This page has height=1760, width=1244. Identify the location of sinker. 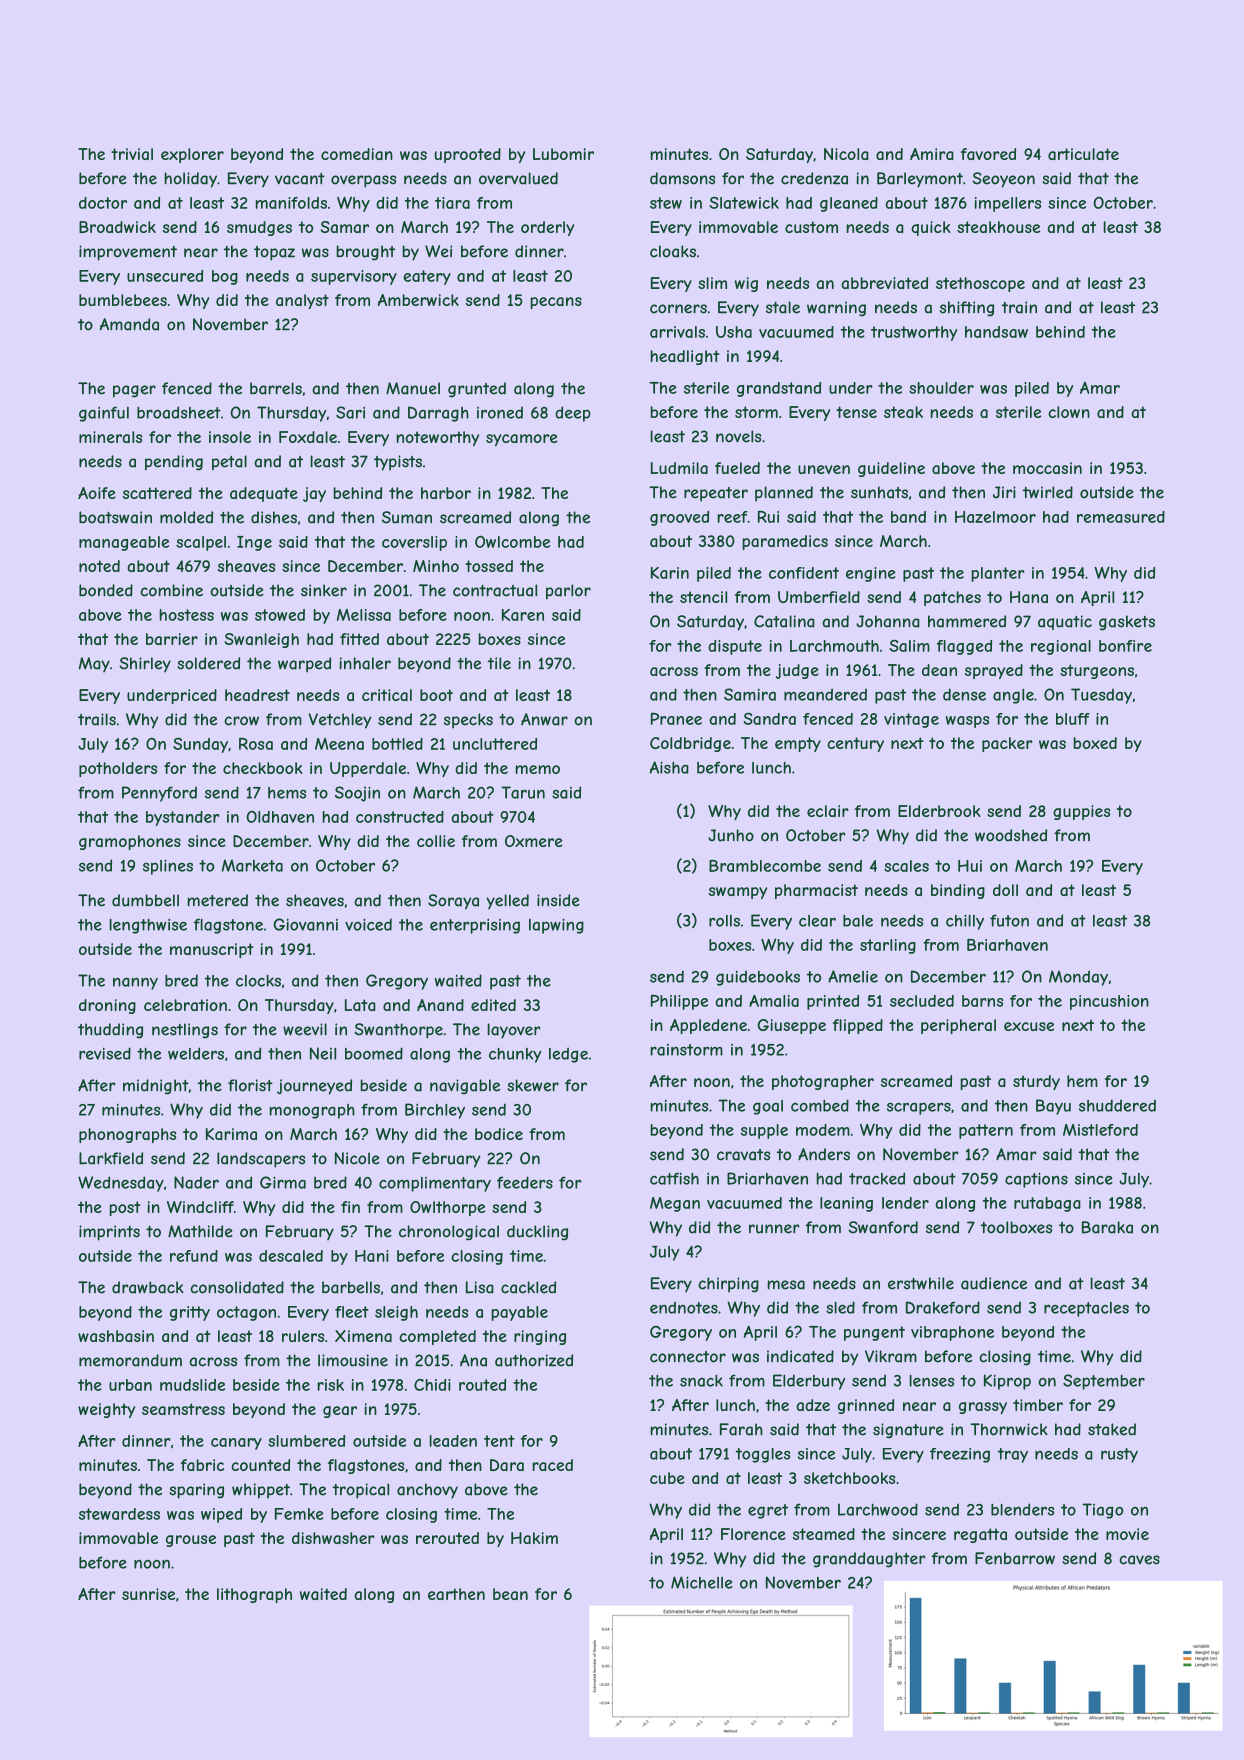
(324, 590).
